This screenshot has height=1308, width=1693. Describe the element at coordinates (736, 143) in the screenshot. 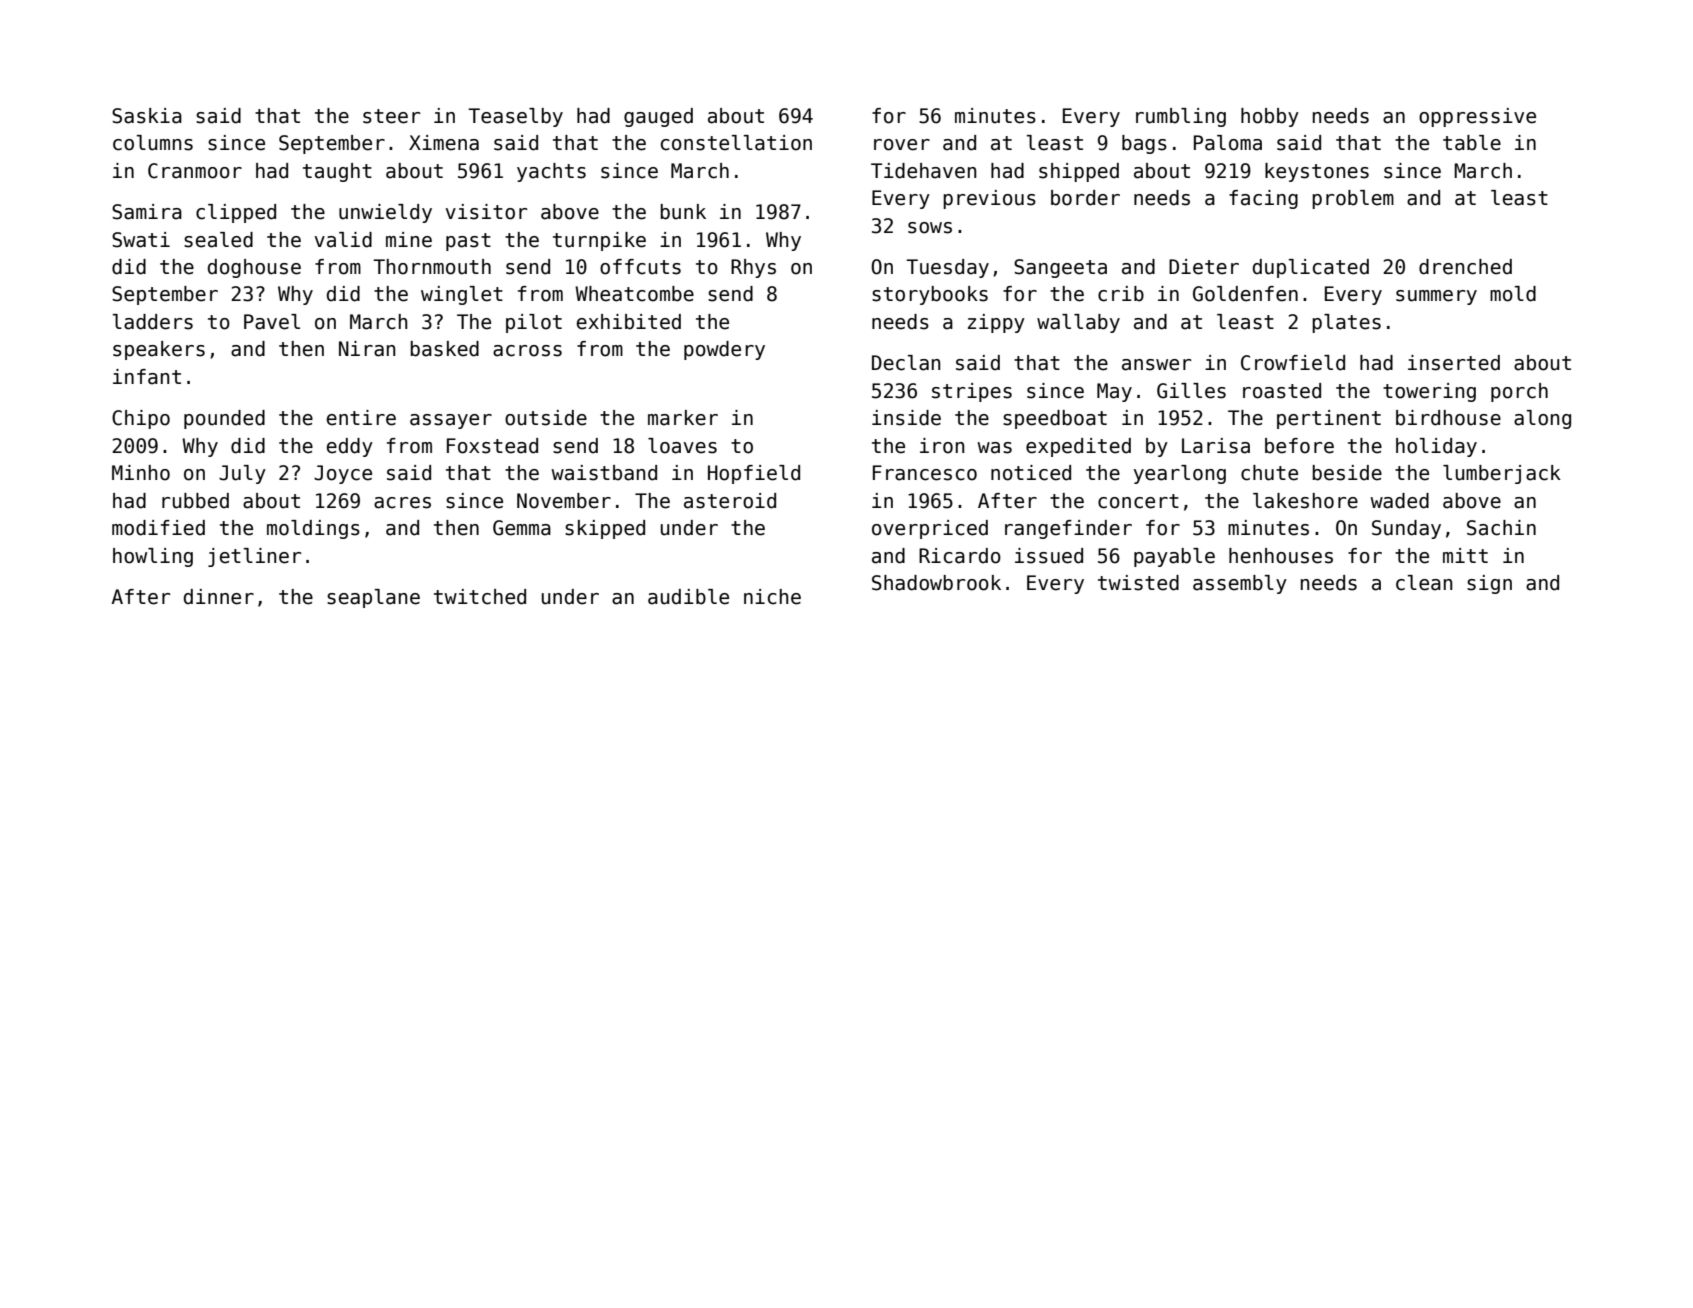

I see `constellation` at that location.
